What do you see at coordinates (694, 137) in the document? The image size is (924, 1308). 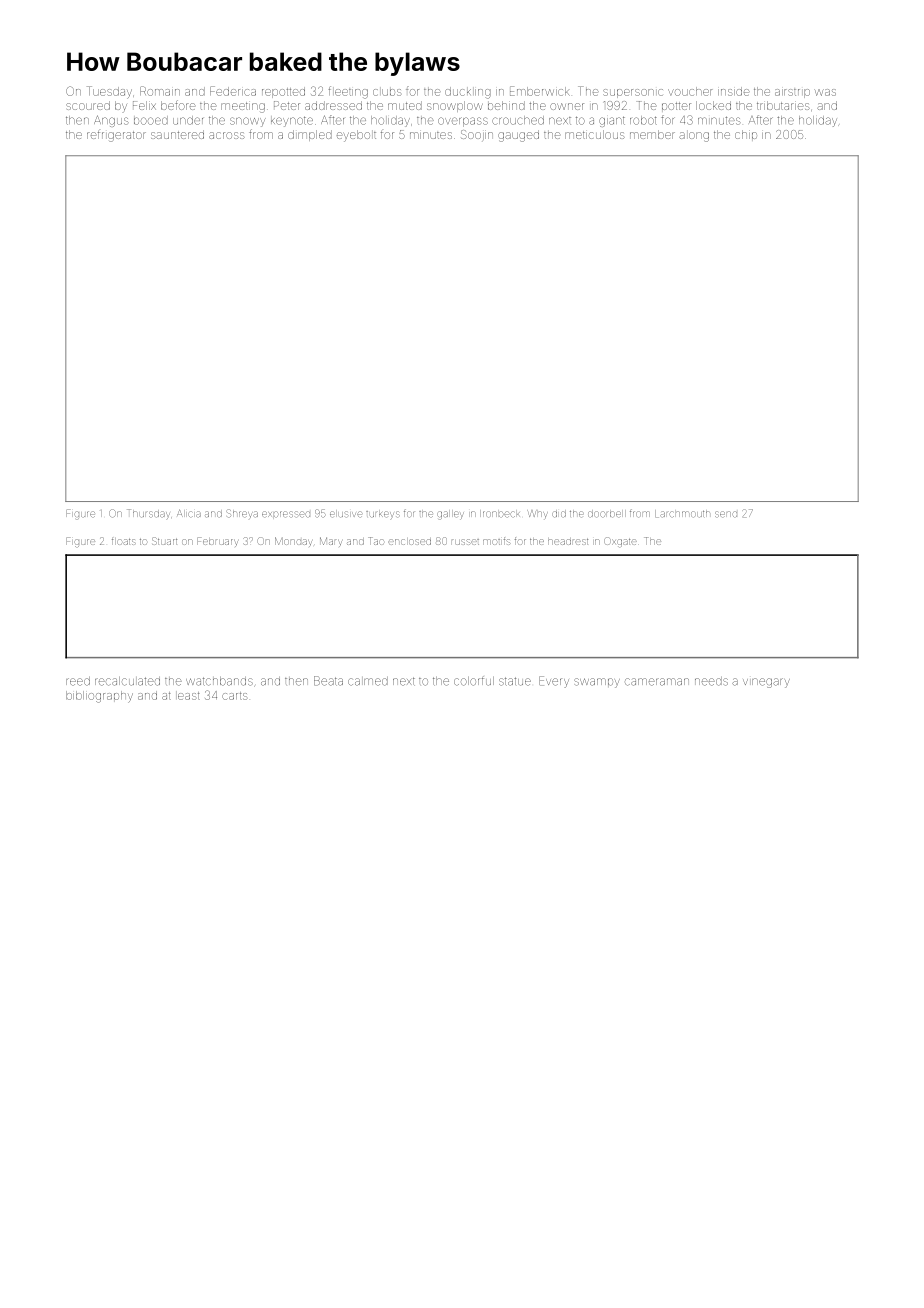 I see `along` at bounding box center [694, 137].
